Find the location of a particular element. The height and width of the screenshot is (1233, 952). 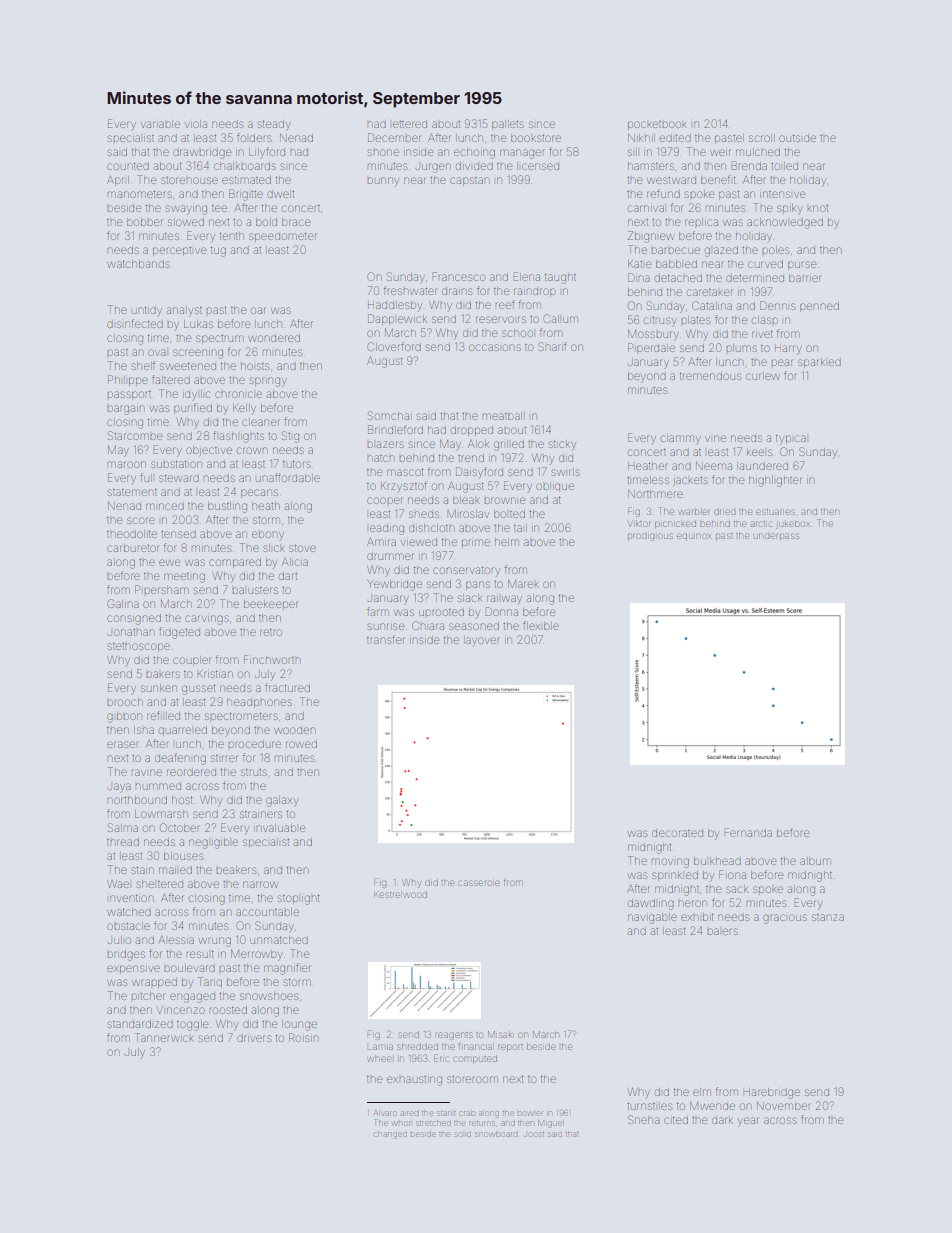

casserole is located at coordinates (478, 883).
